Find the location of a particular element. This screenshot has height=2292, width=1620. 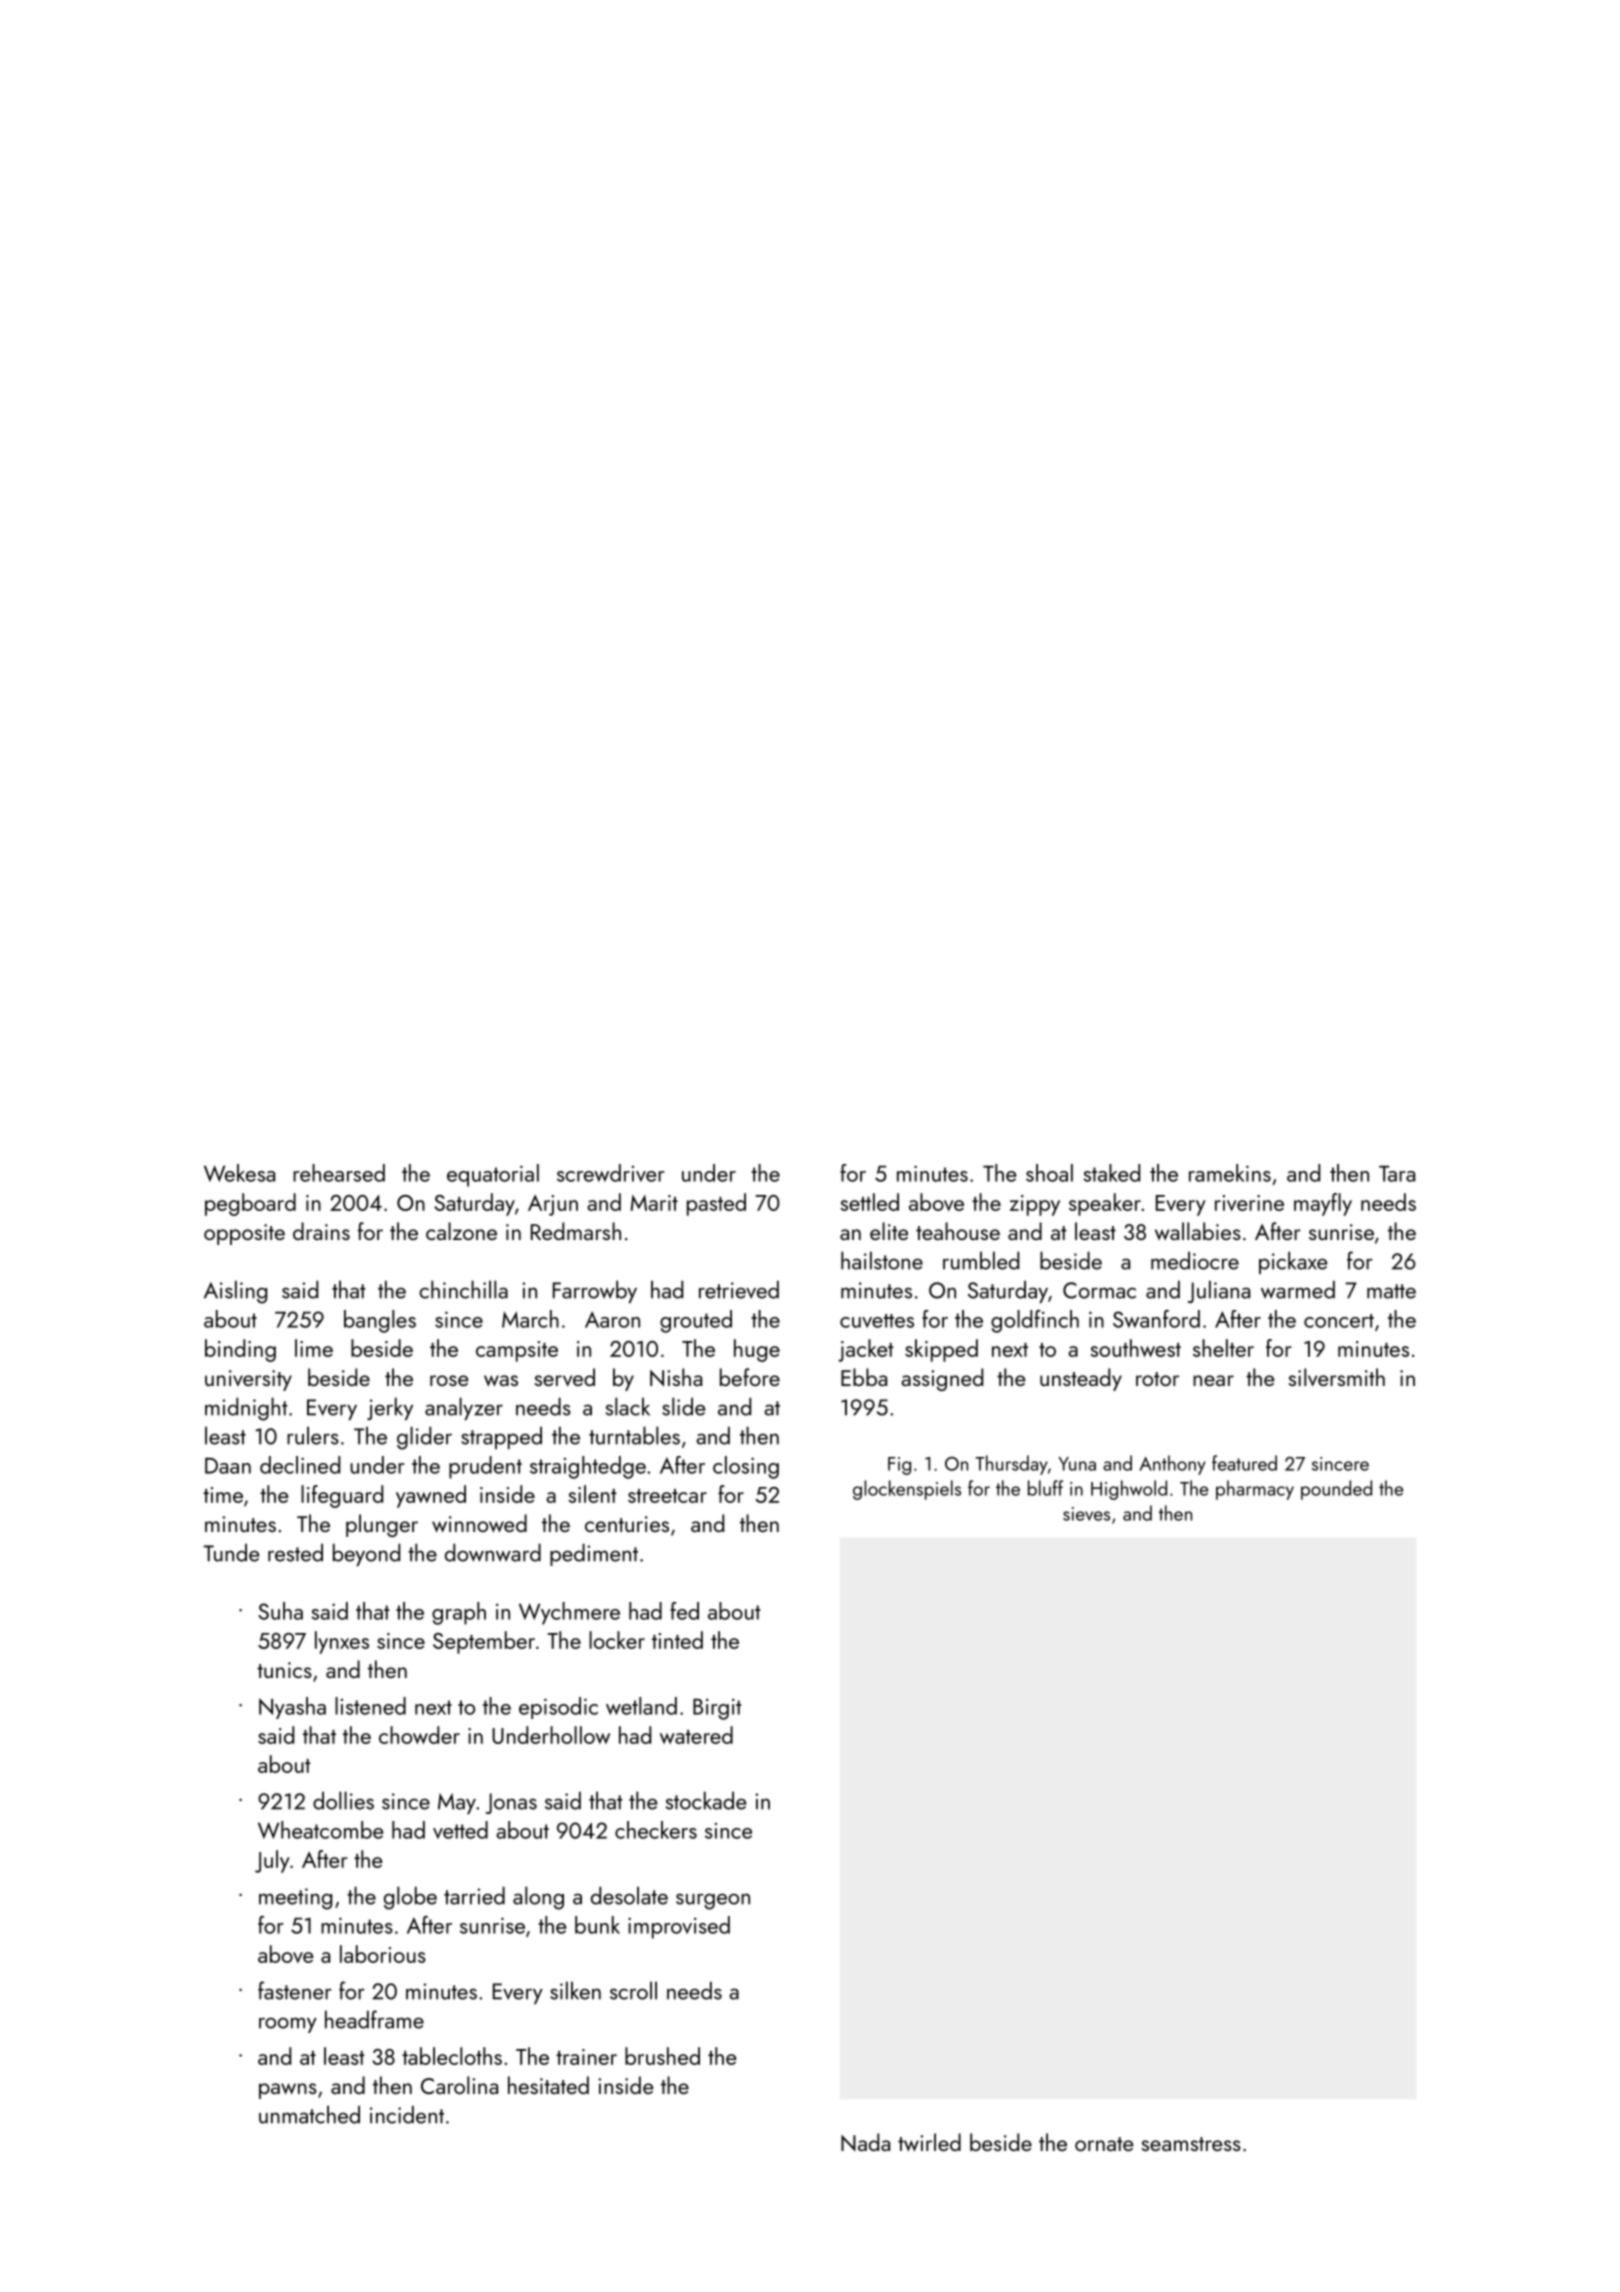

meeting is located at coordinates (295, 1899).
